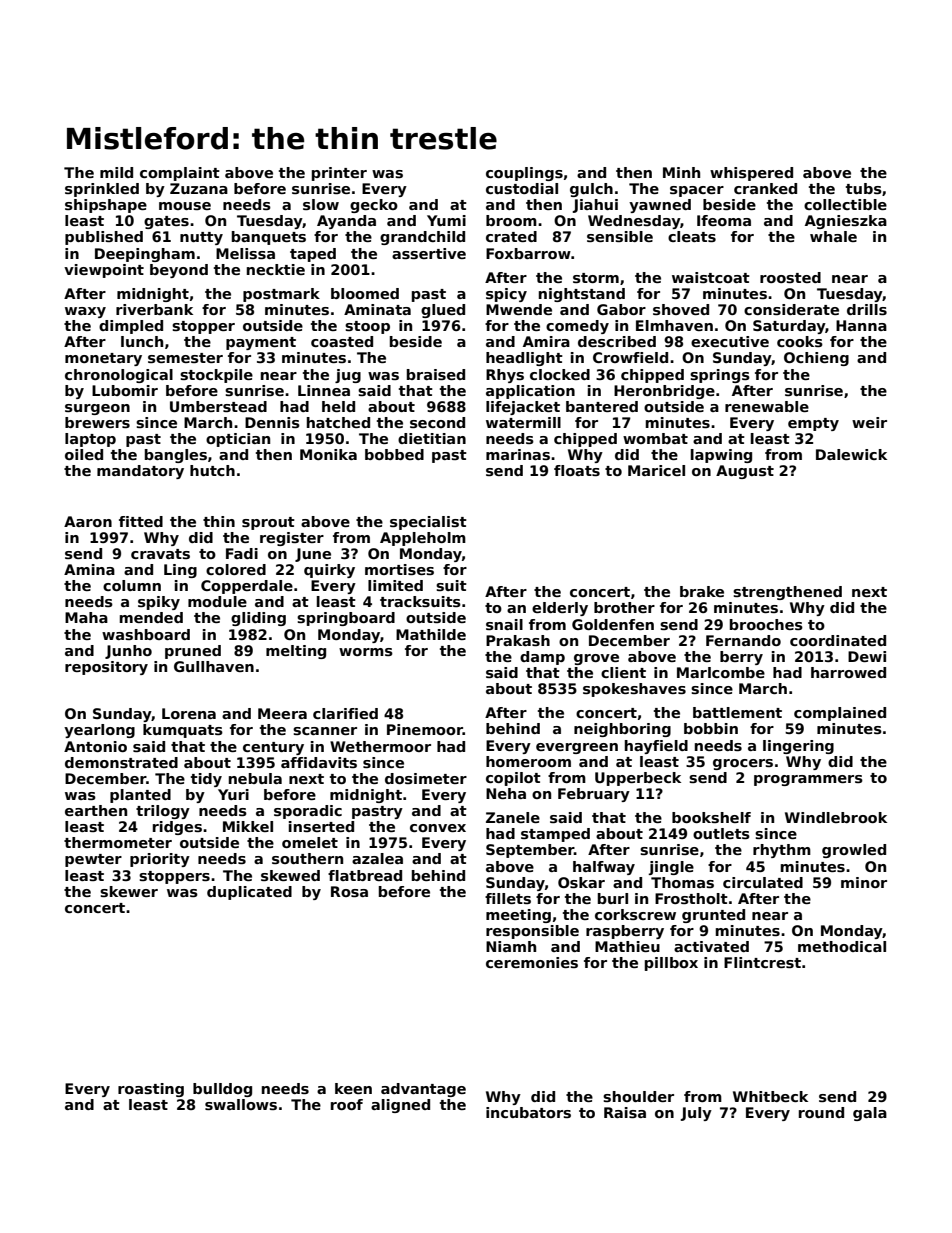 The width and height of the document is (952, 1233). What do you see at coordinates (511, 946) in the document?
I see `Niamh` at bounding box center [511, 946].
